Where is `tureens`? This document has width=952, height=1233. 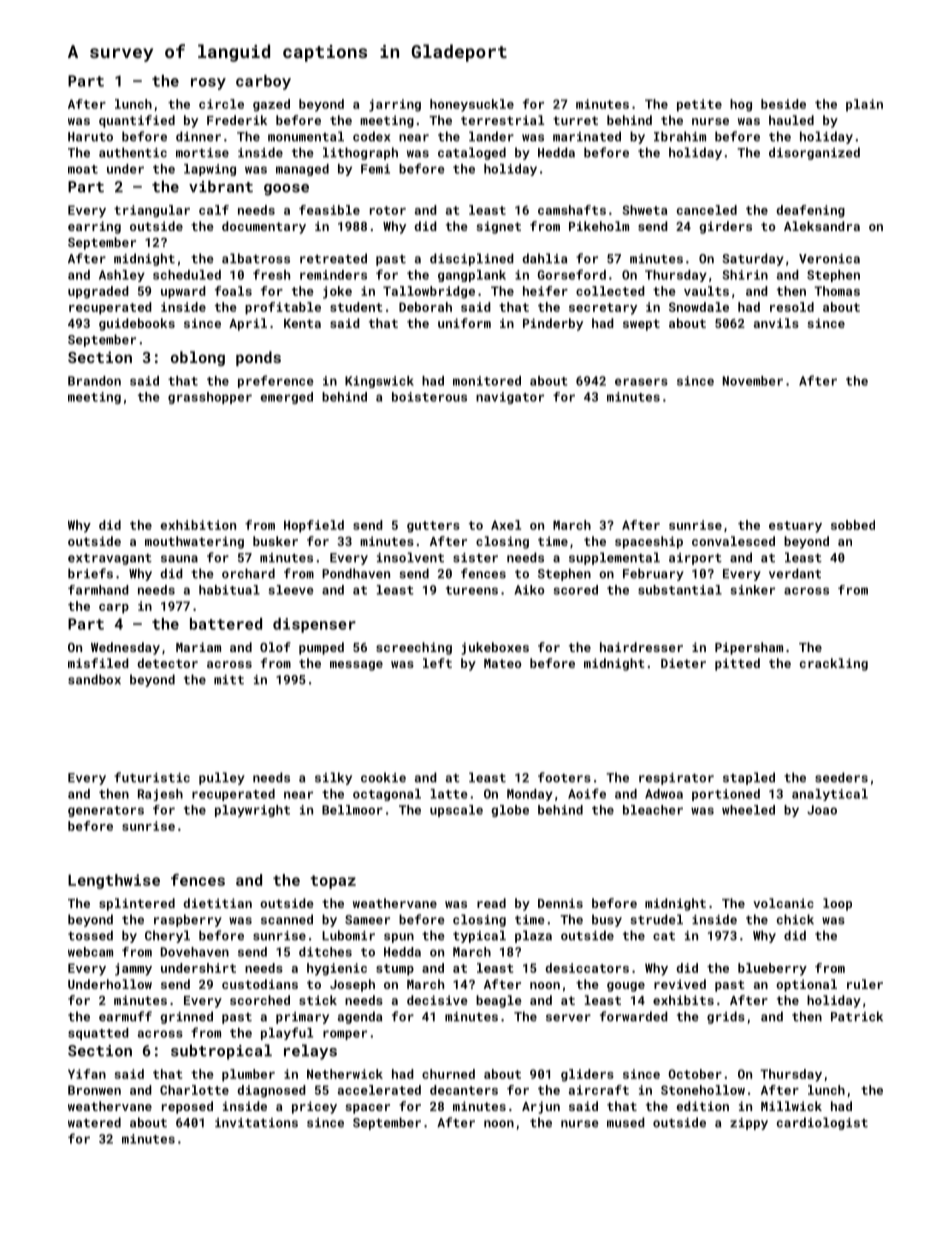 tureens is located at coordinates (472, 590).
